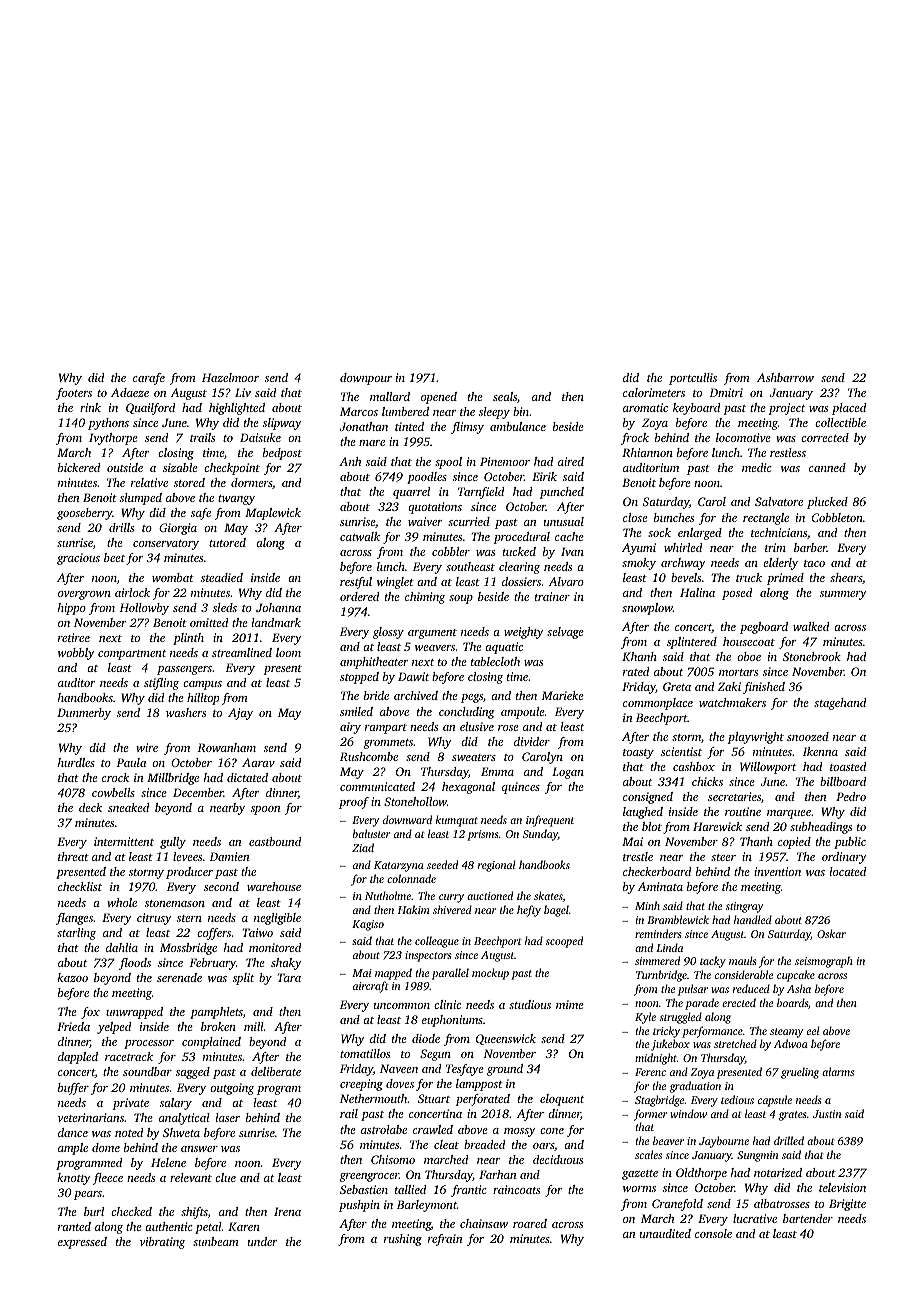 This page has width=924, height=1308. What do you see at coordinates (131, 1211) in the page?
I see `checked` at bounding box center [131, 1211].
